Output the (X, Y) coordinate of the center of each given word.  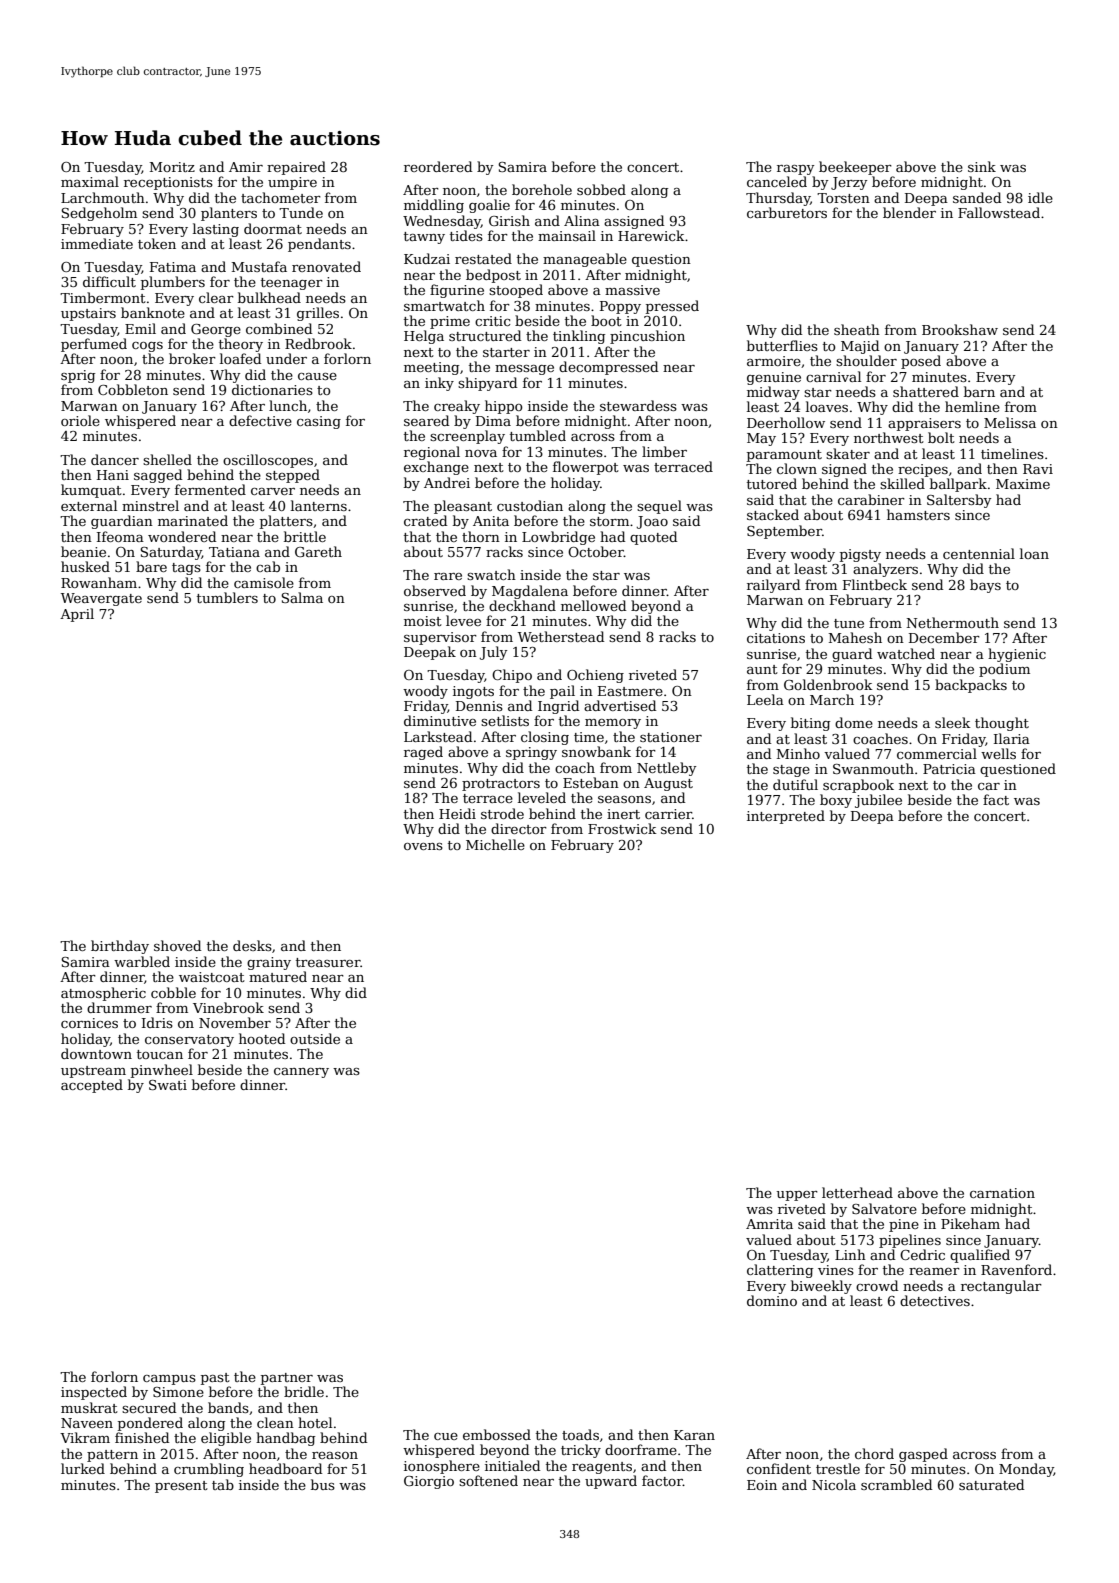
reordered (438, 166)
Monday (1026, 1470)
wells (998, 753)
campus (169, 1380)
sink (982, 166)
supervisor (440, 638)
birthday (120, 947)
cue (446, 1436)
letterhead (857, 1192)
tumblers (227, 597)
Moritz (172, 167)
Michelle (495, 844)
